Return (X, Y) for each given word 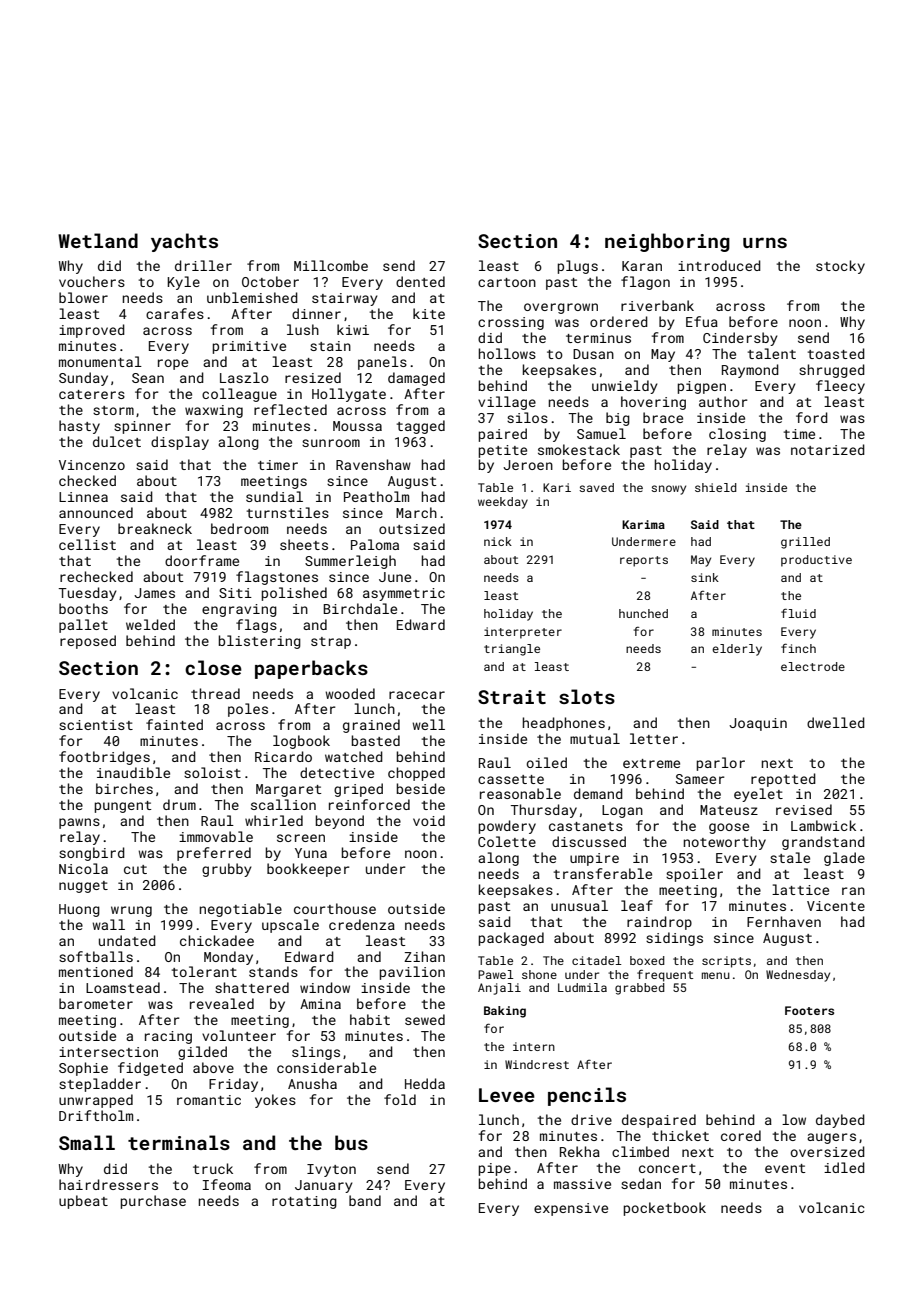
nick (498, 541)
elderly (737, 650)
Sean (148, 378)
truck (213, 1168)
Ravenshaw (373, 464)
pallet (83, 626)
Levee (507, 1095)
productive (816, 561)
